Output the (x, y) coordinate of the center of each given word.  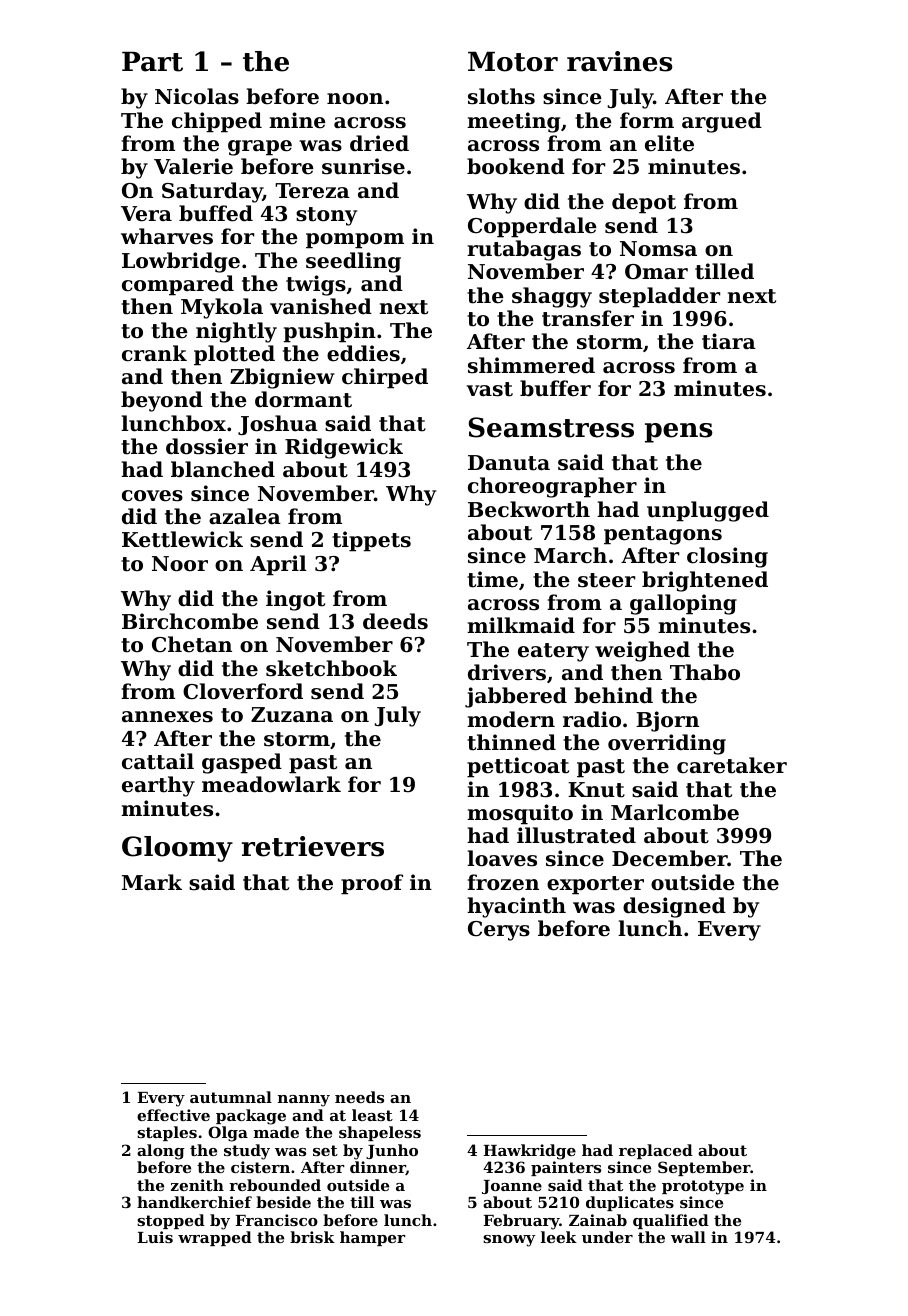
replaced (656, 1151)
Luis (155, 1237)
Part (152, 62)
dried (379, 143)
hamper (372, 1238)
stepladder (659, 297)
